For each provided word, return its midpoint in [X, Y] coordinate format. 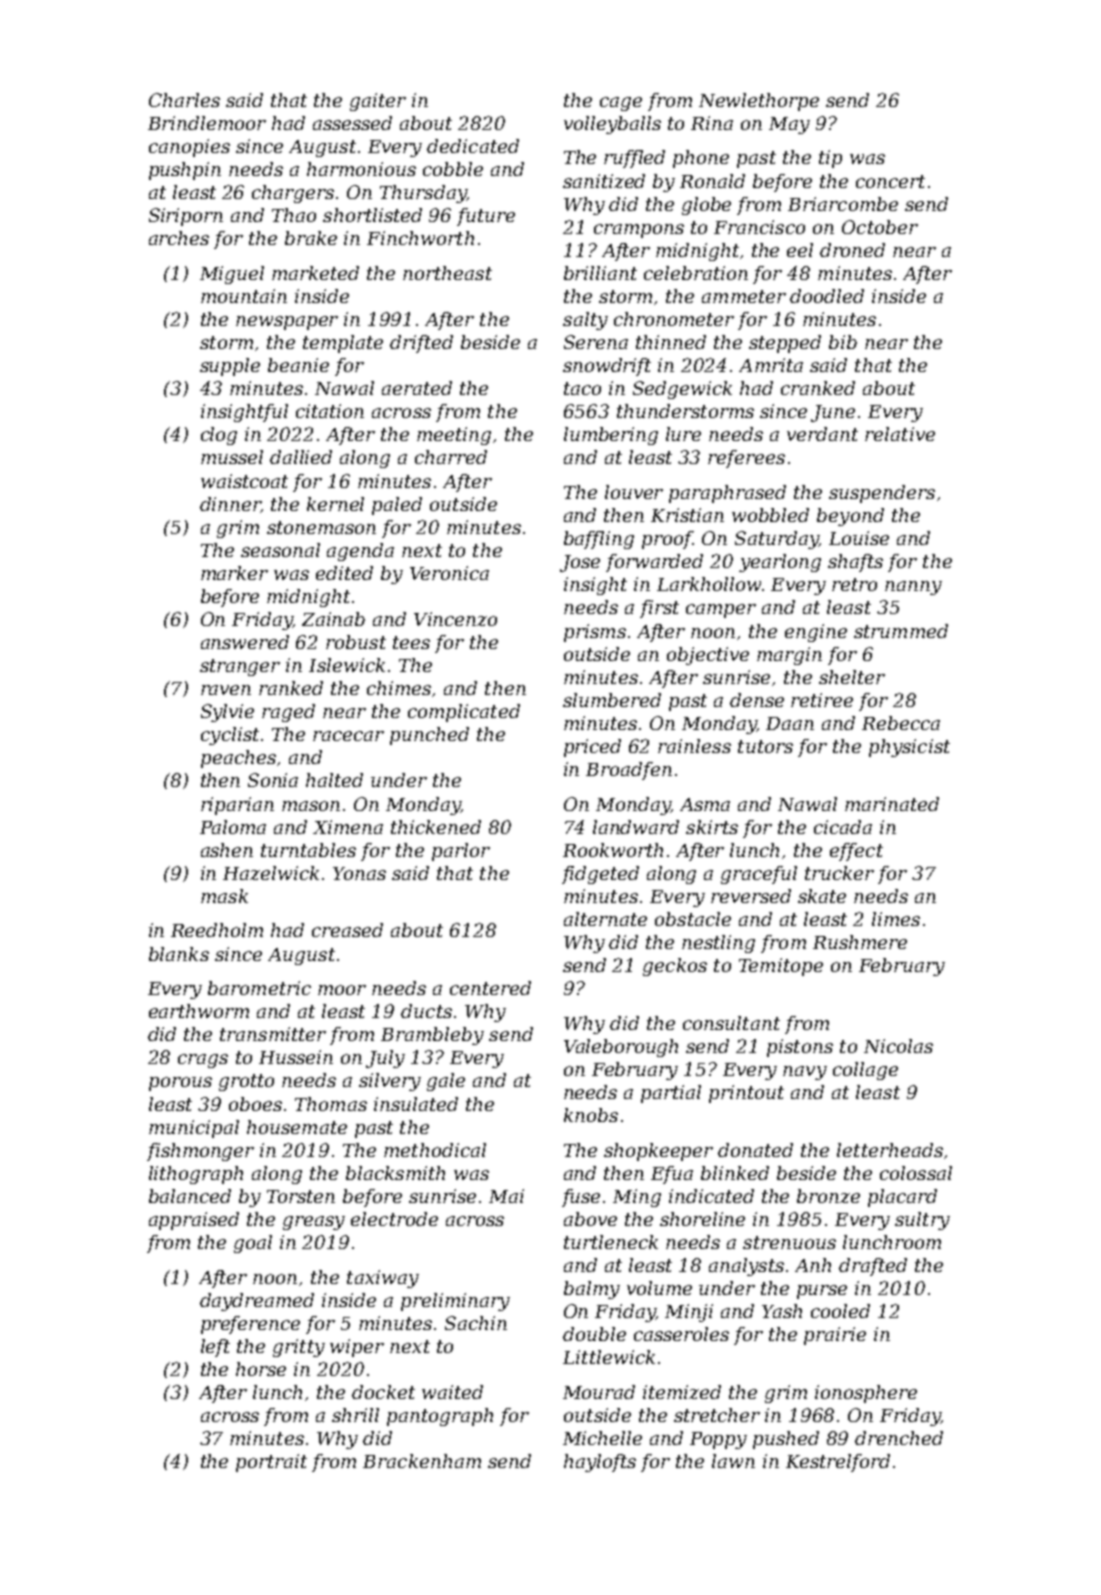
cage [621, 104]
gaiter [378, 102]
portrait [271, 1463]
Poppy [718, 1440]
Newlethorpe [759, 102]
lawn [733, 1461]
